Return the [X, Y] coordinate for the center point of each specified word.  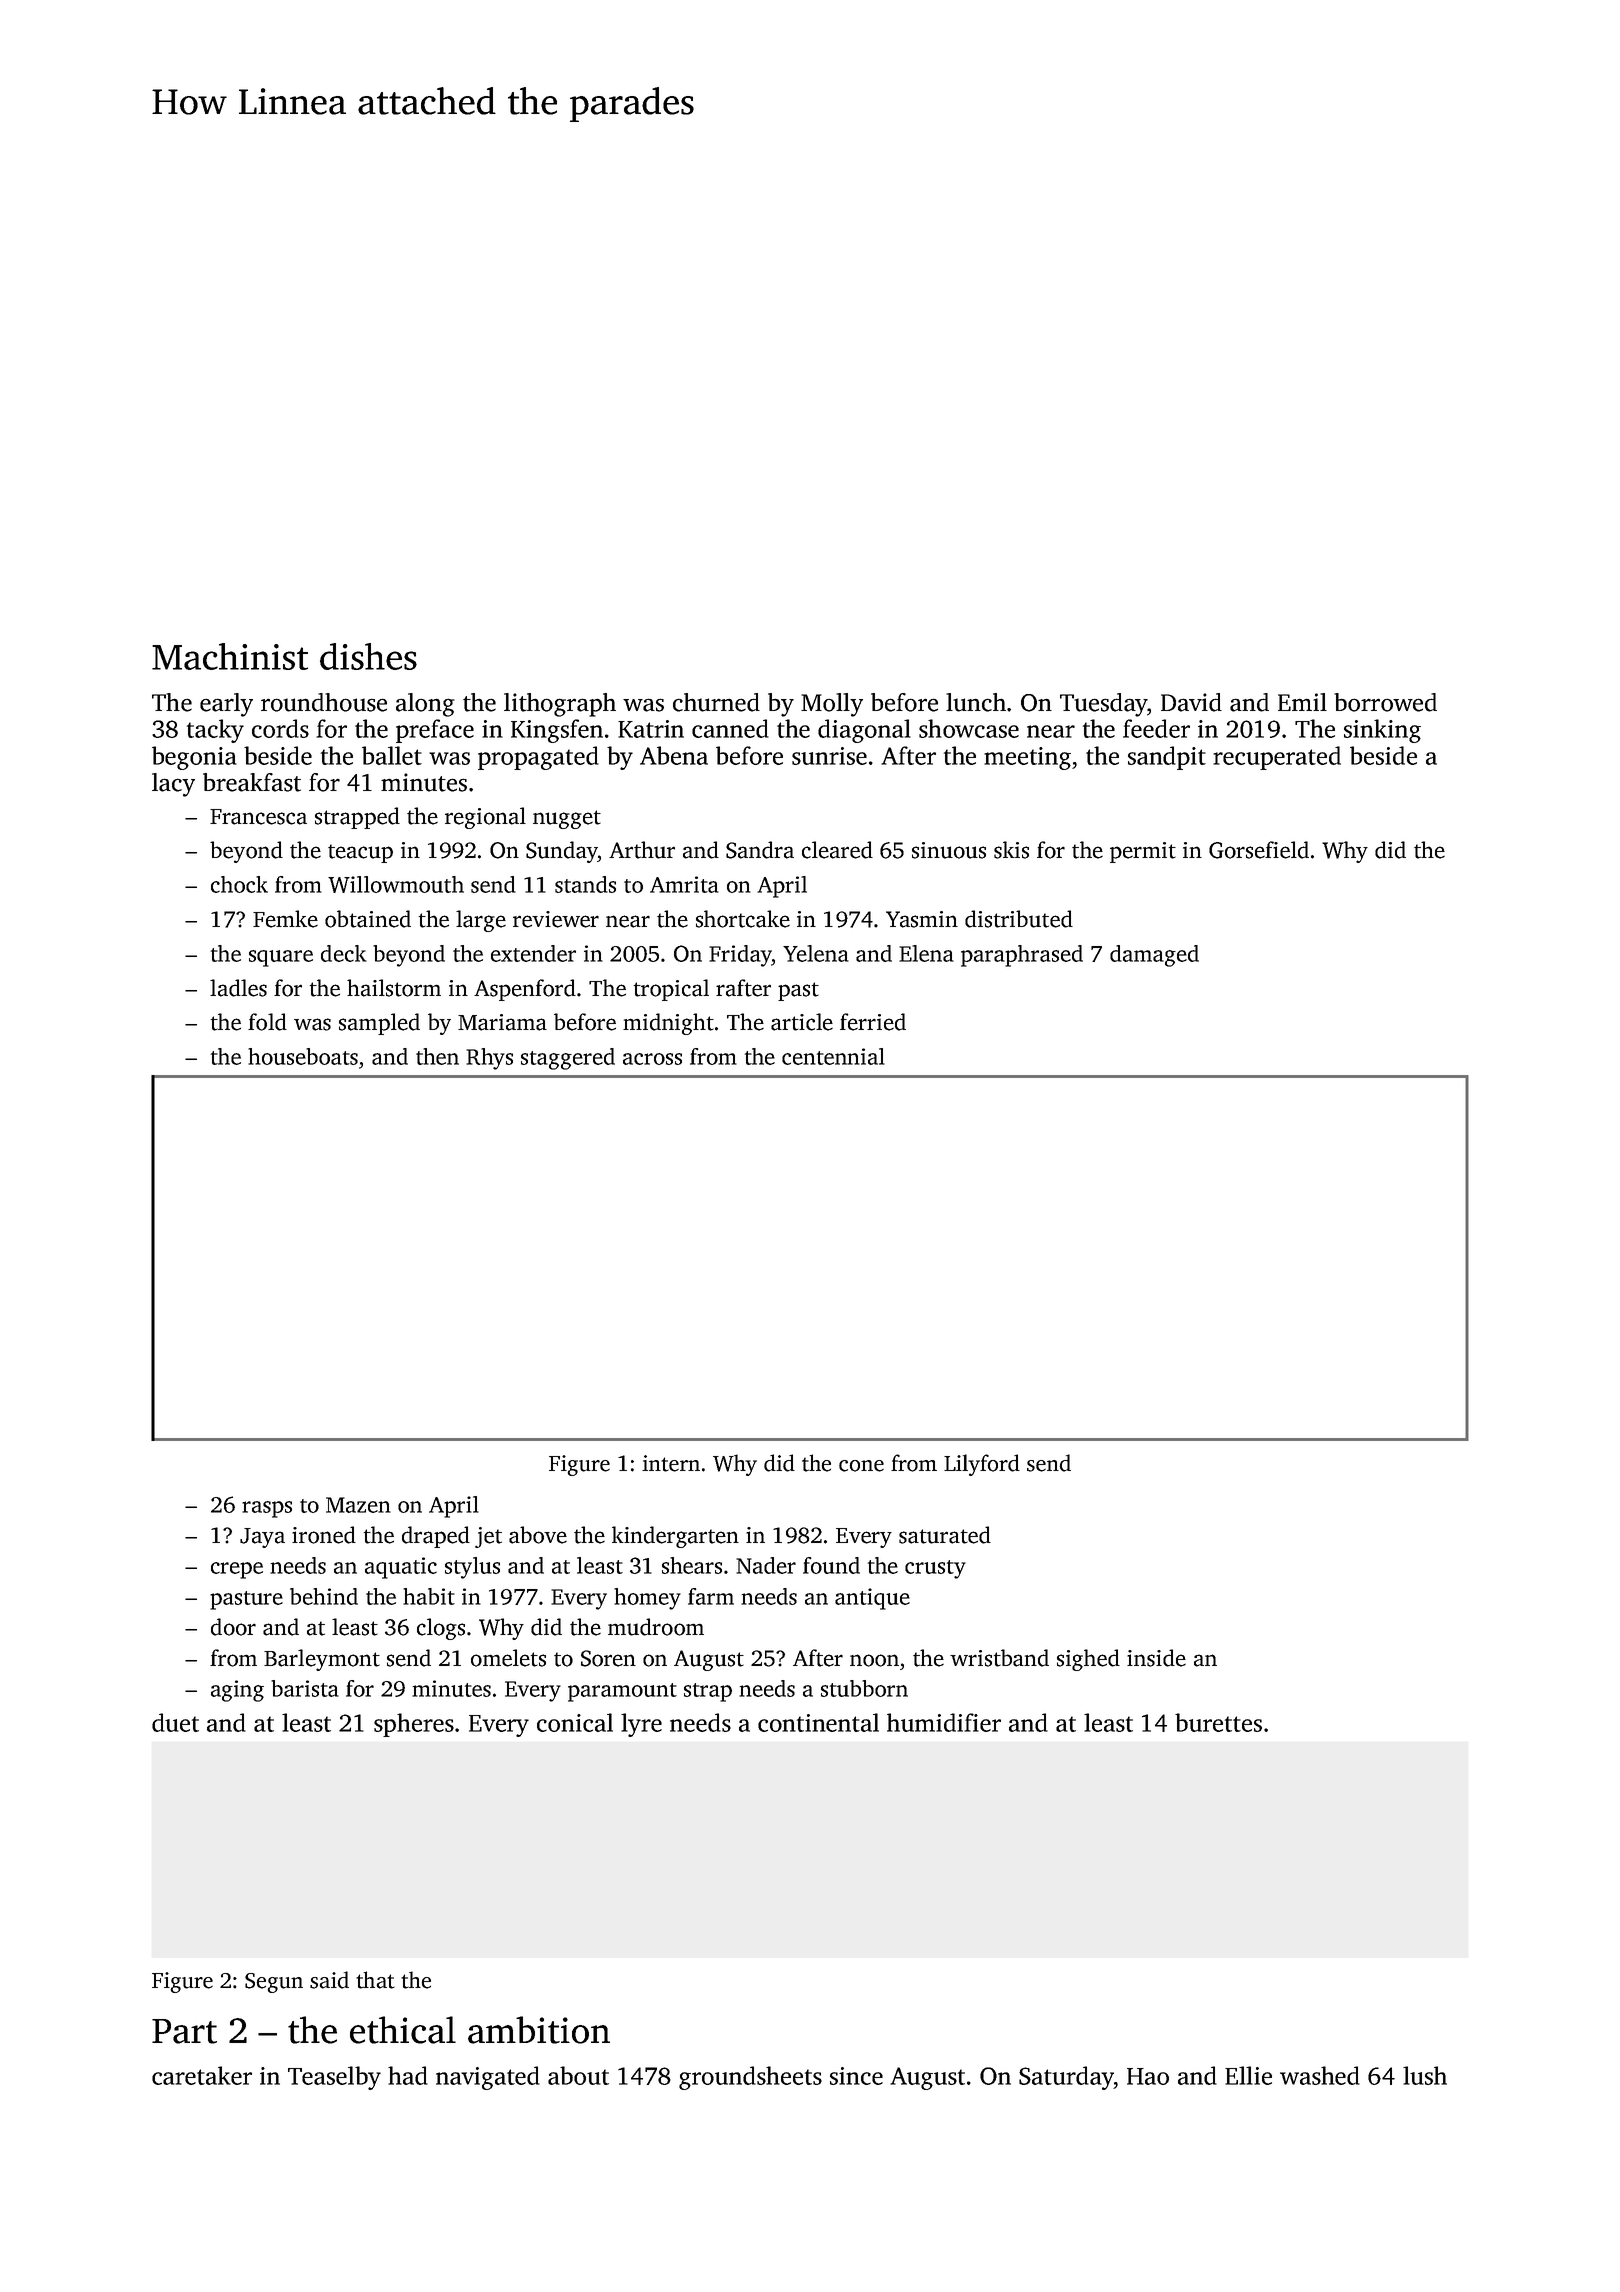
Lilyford [982, 1465]
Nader [766, 1565]
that [375, 1980]
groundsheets [750, 2078]
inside [1156, 1658]
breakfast [252, 782]
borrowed [1385, 702]
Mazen [358, 1505]
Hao [1148, 2076]
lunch [976, 702]
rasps [267, 1509]
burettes [1218, 1722]
